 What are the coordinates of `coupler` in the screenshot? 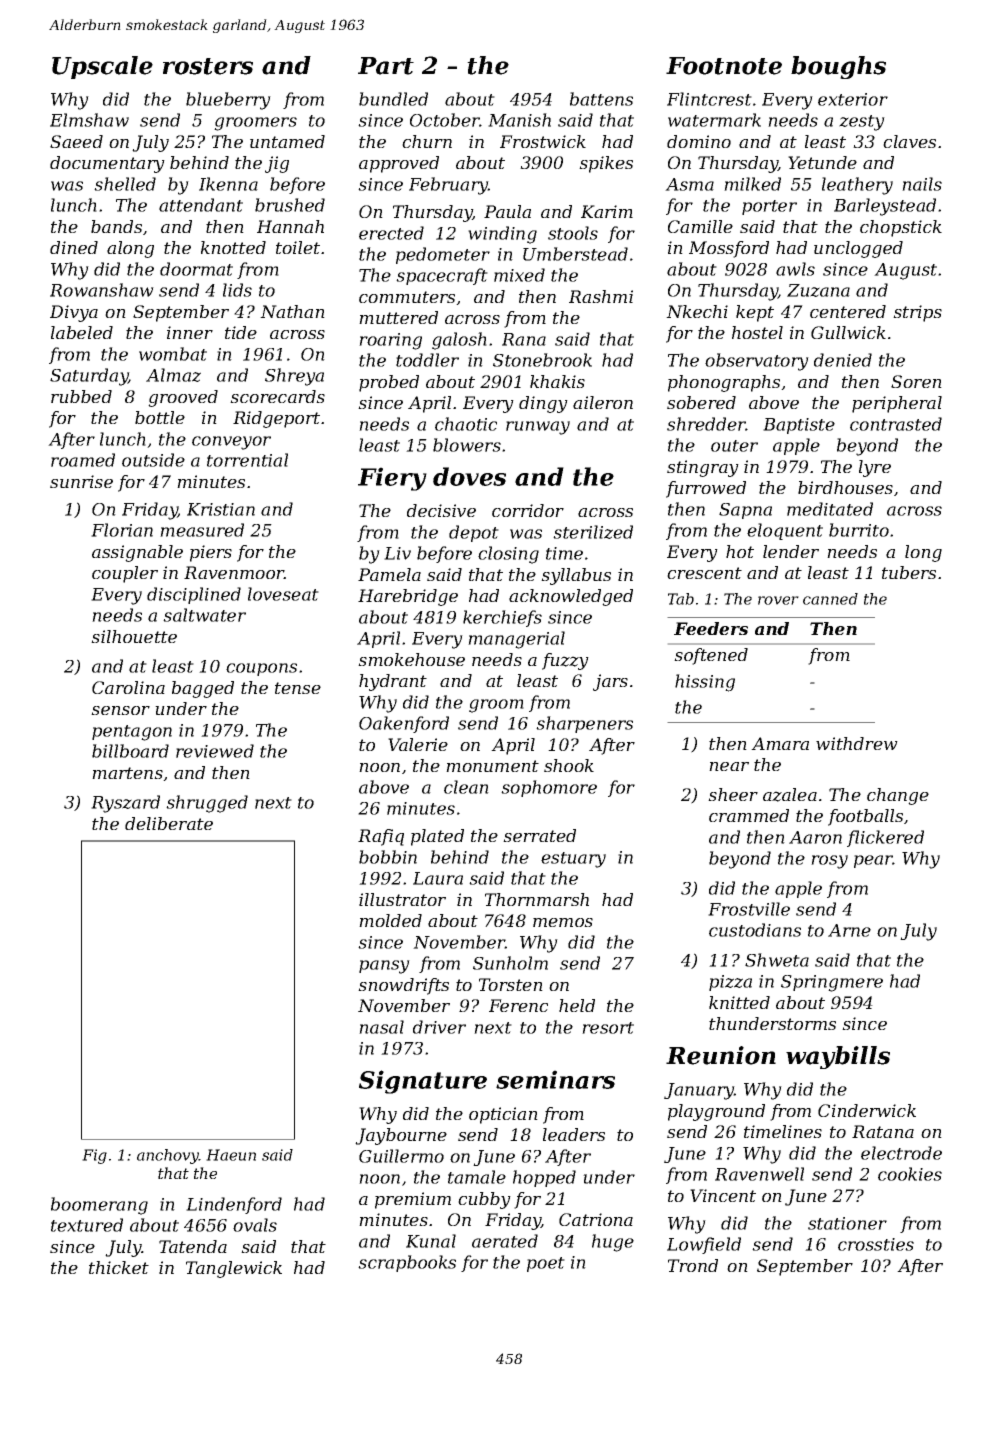 It's located at (125, 574).
